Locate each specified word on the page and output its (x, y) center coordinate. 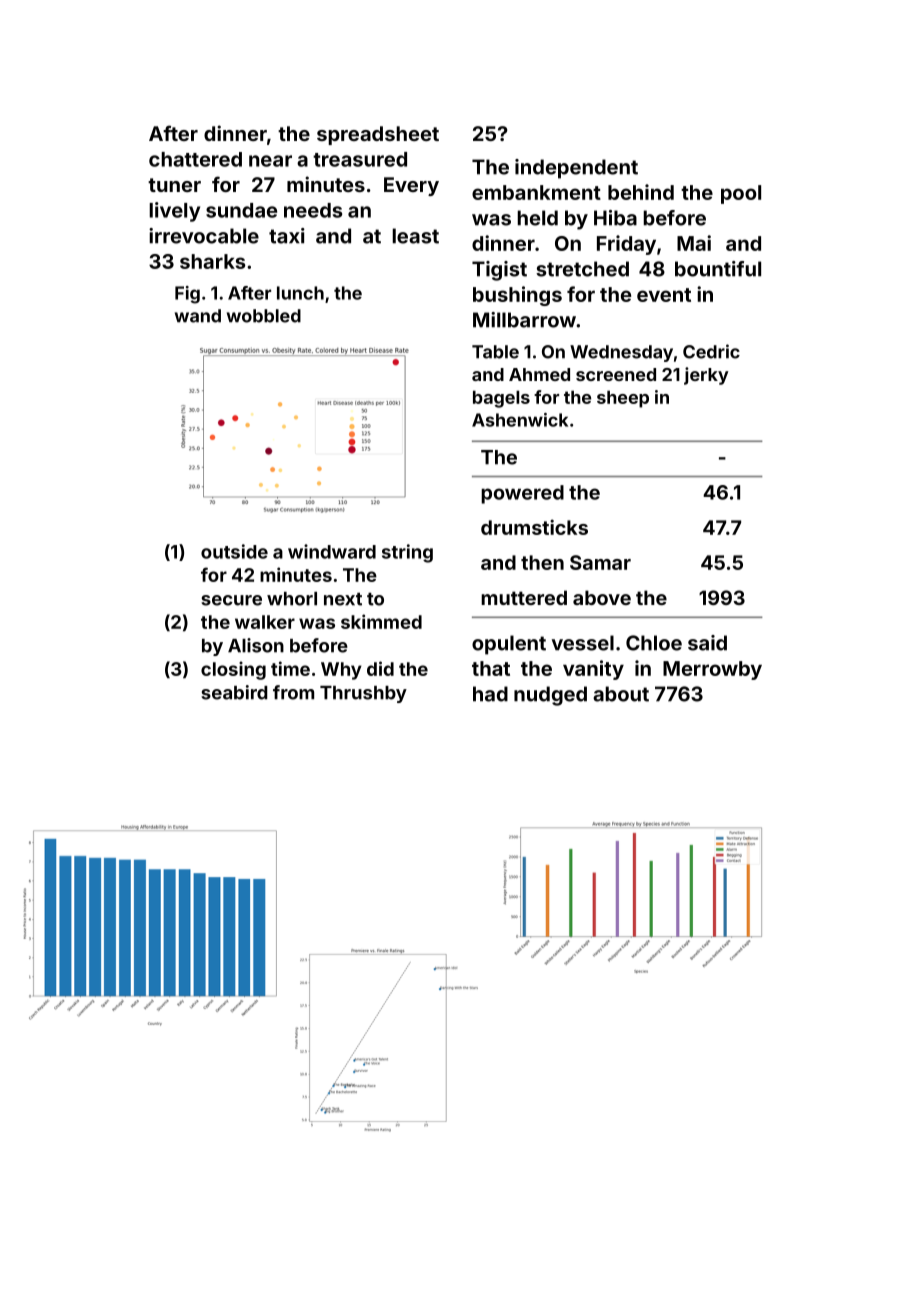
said (707, 643)
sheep (623, 399)
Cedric (711, 351)
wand (198, 316)
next (343, 599)
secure (231, 600)
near (270, 161)
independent (576, 169)
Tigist (499, 271)
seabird (234, 692)
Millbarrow (524, 320)
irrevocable (204, 236)
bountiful (718, 269)
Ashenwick (520, 420)
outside (234, 551)
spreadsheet (378, 135)
